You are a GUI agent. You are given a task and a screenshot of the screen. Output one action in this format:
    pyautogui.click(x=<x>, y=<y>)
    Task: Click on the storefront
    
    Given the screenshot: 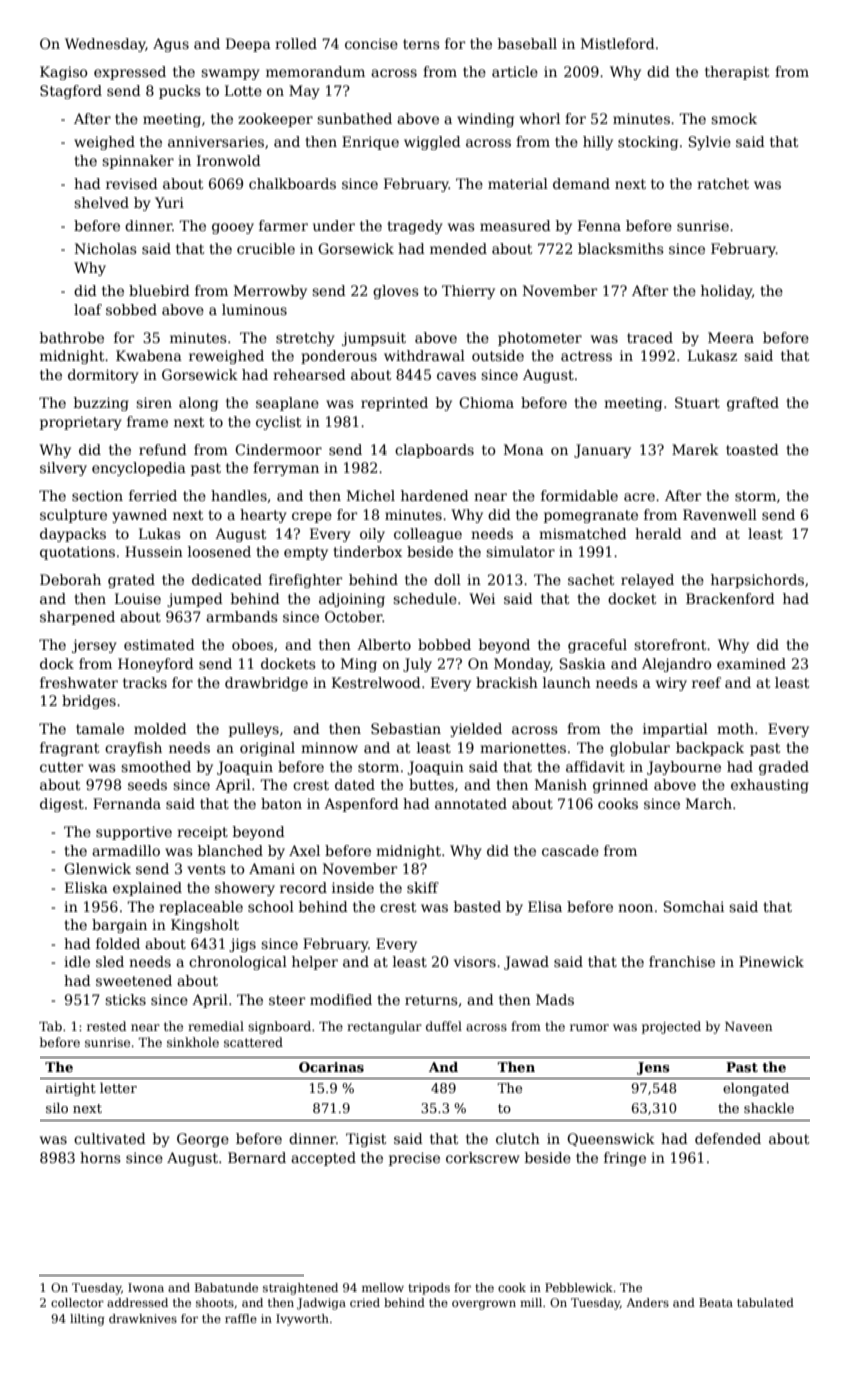 What is the action you would take?
    pyautogui.click(x=670, y=644)
